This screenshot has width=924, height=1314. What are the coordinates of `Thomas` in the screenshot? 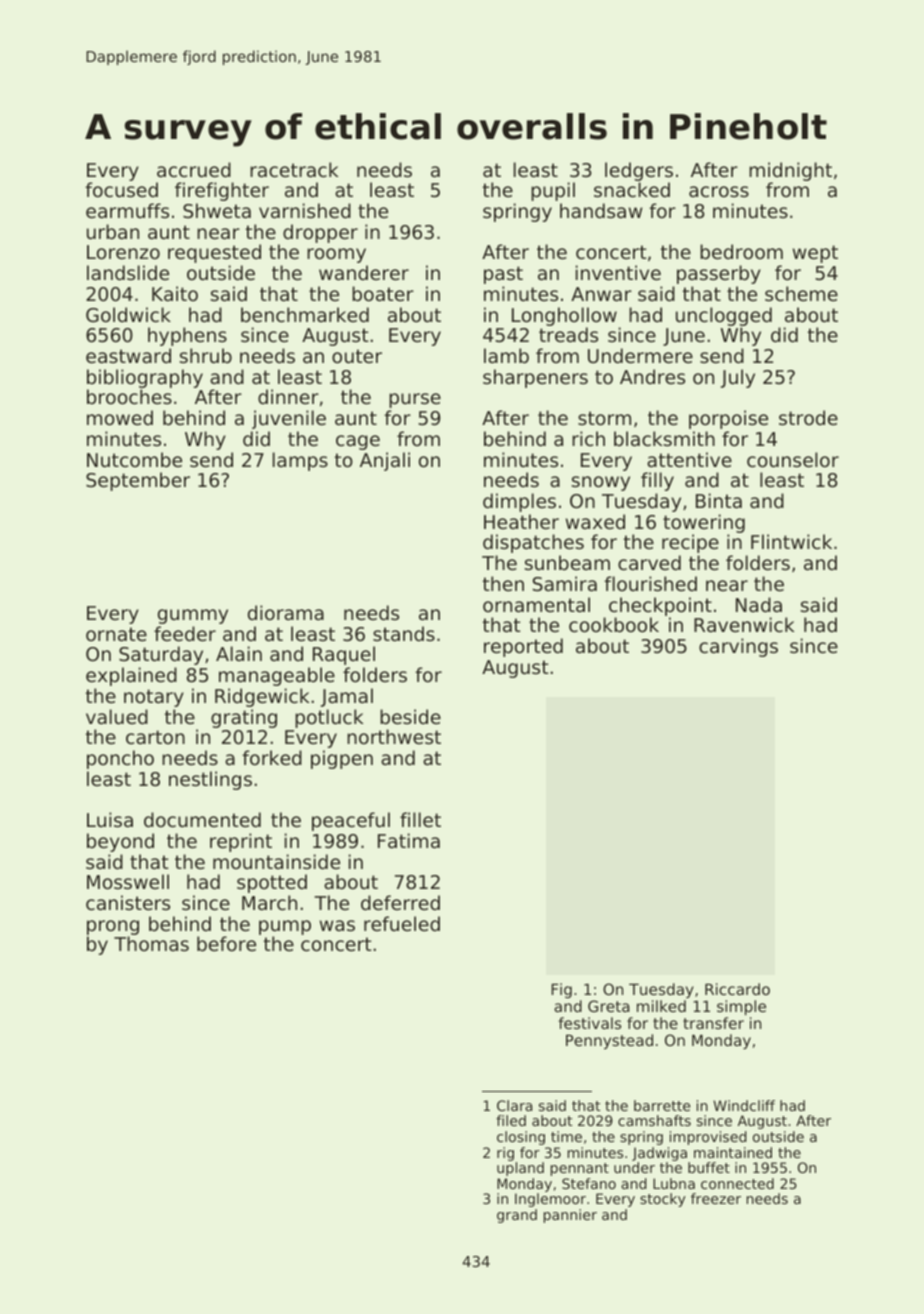 It's located at (151, 943).
